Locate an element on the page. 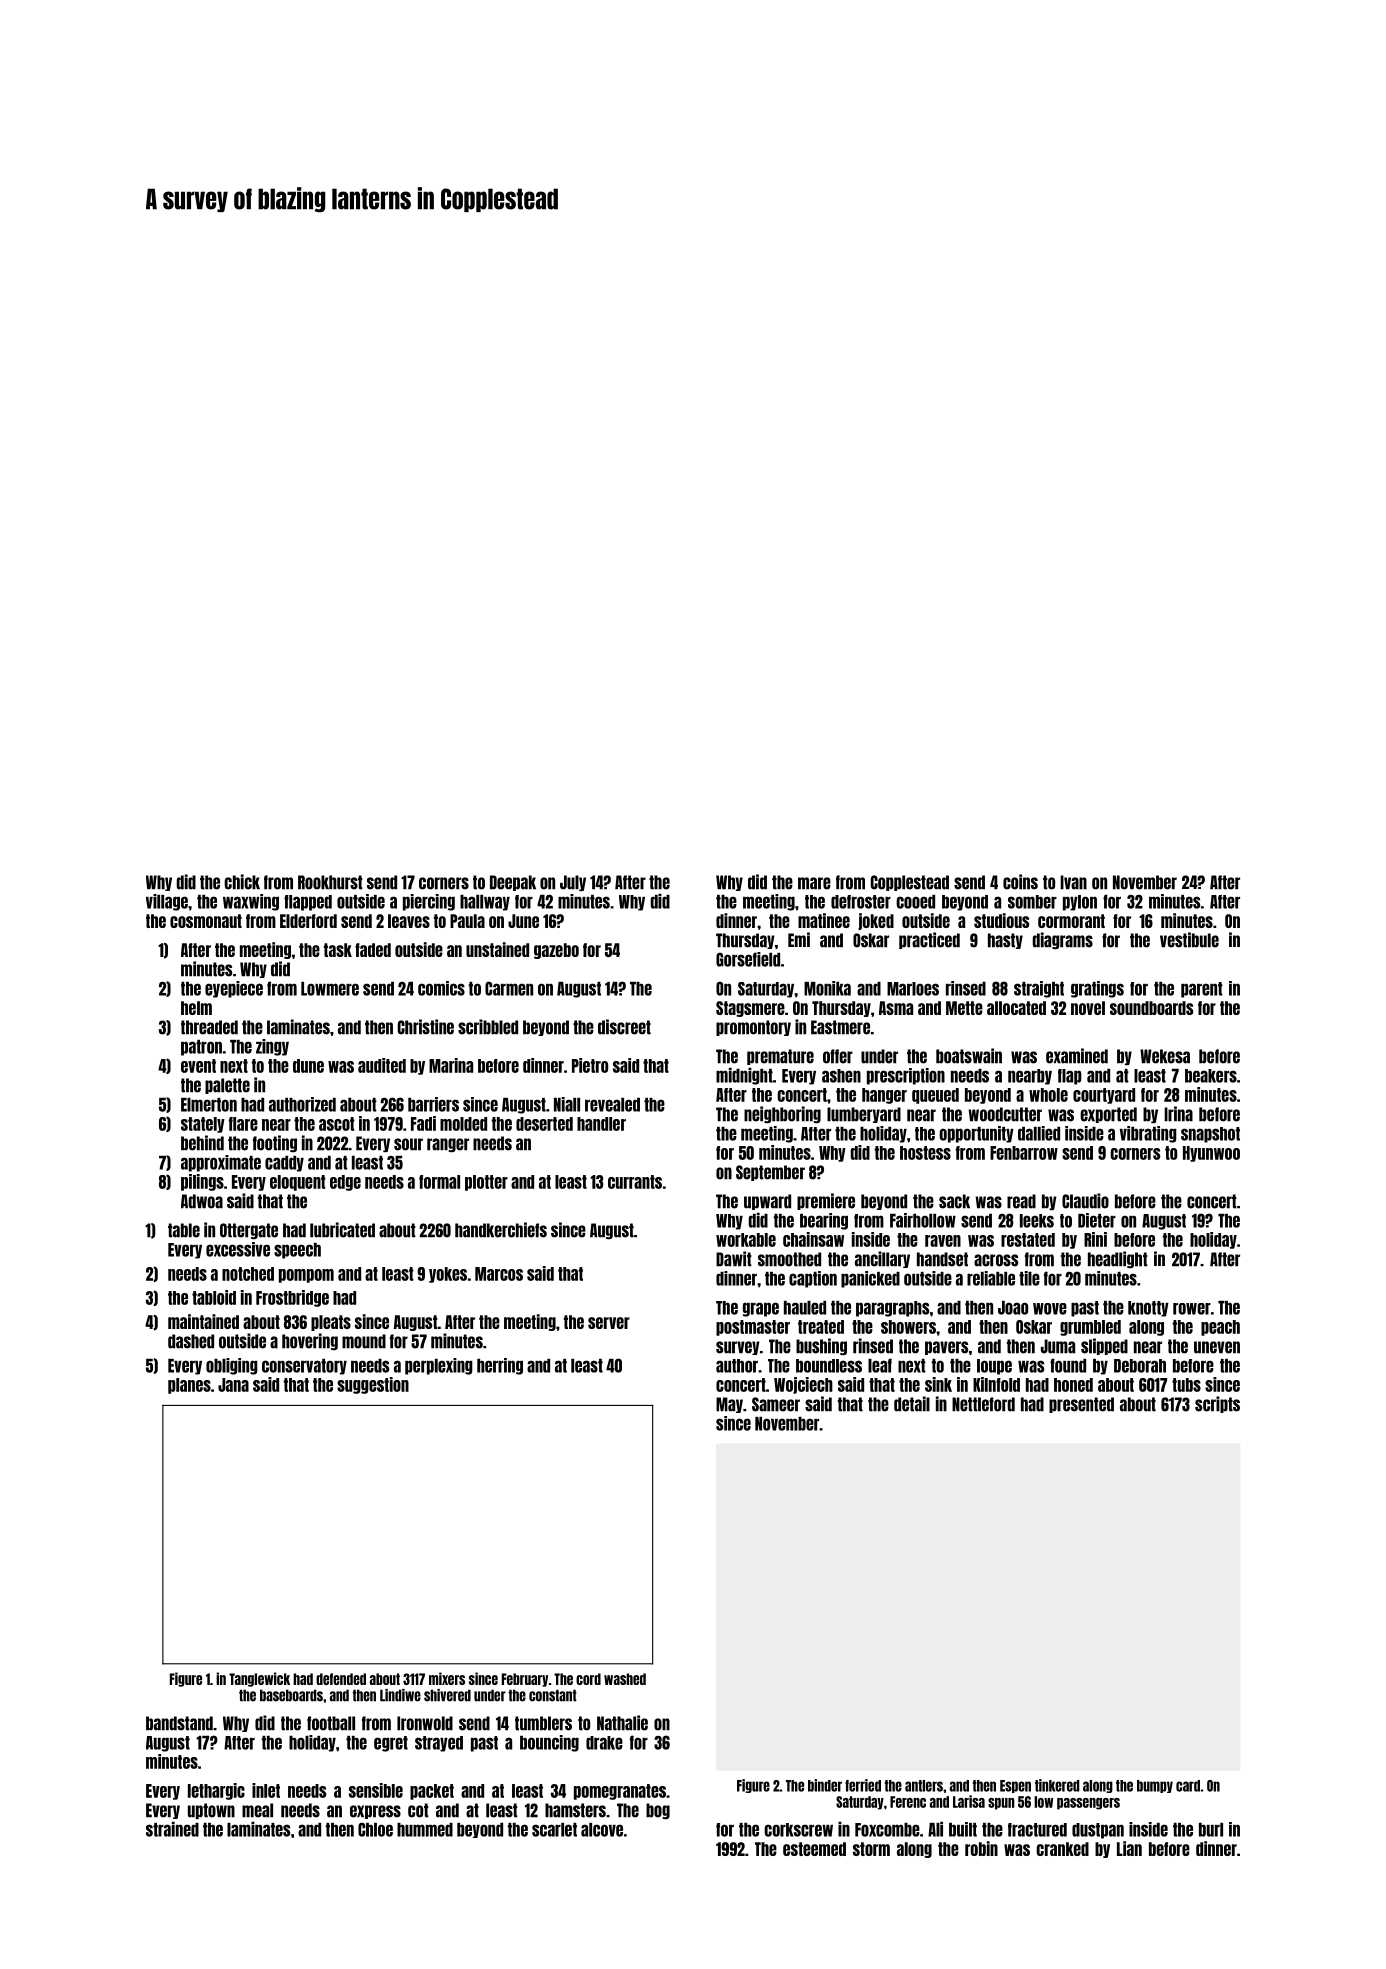 The height and width of the image is (1969, 1386). Sameer is located at coordinates (776, 1404).
